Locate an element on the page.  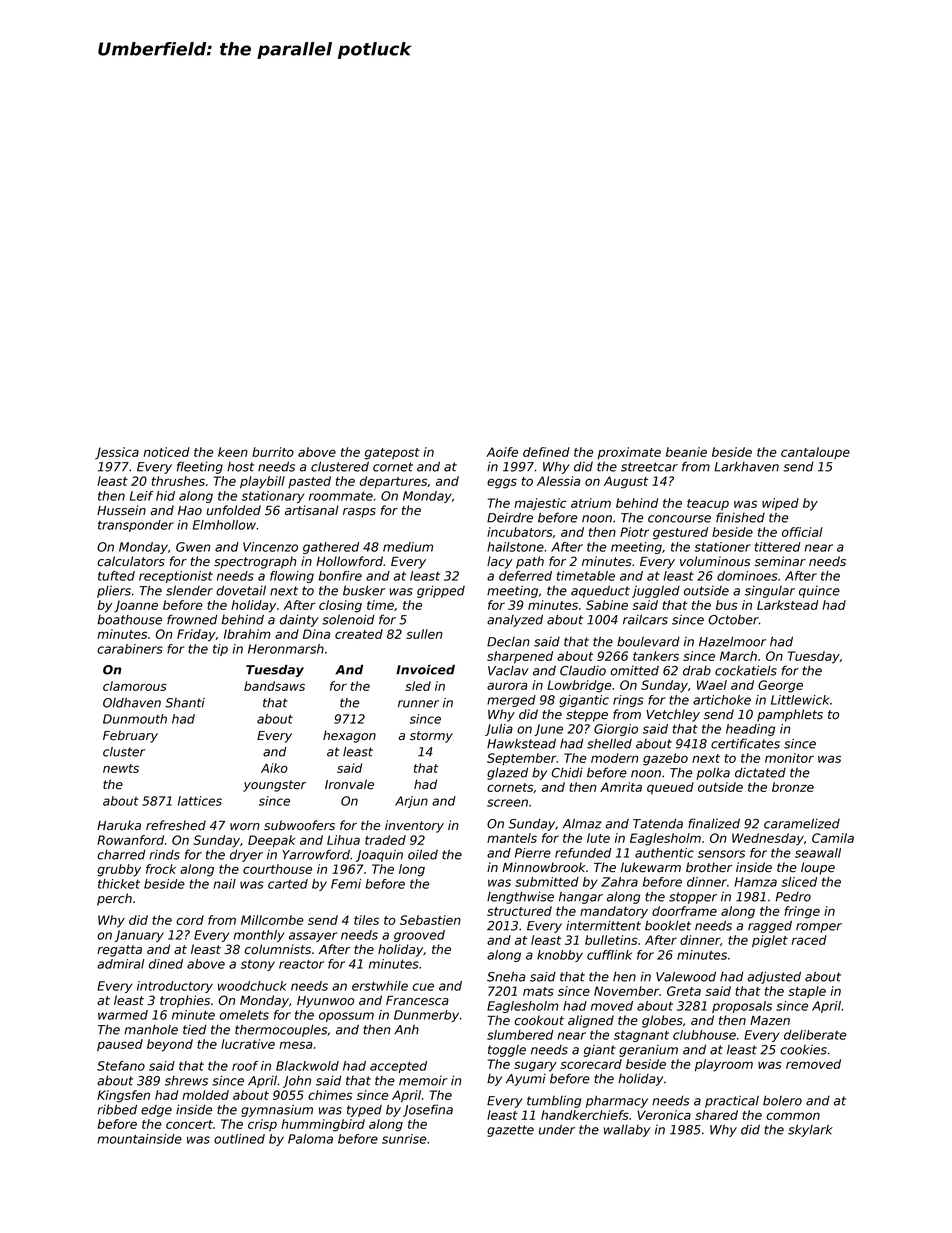
dictated is located at coordinates (760, 773).
